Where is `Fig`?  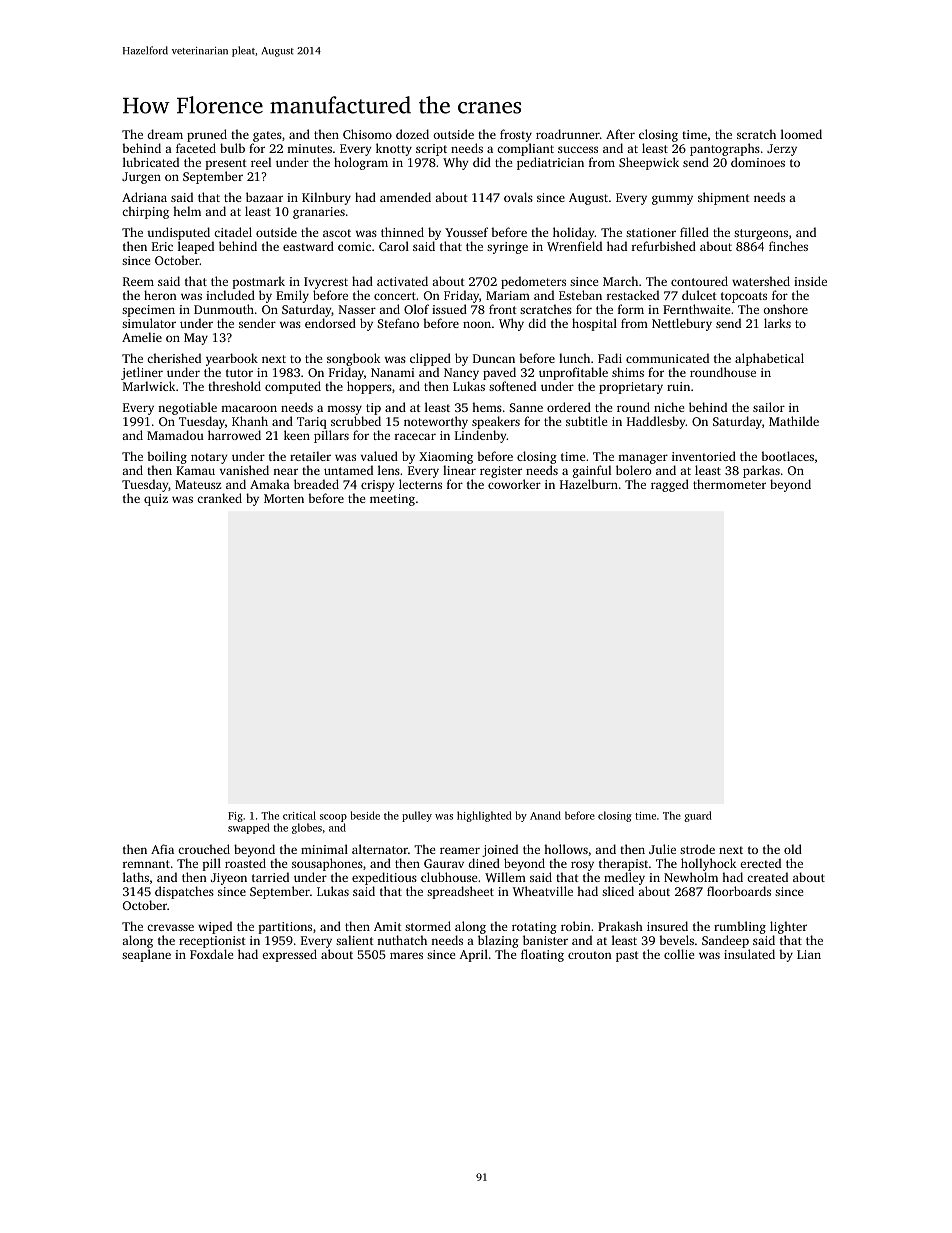
Fig is located at coordinates (235, 817).
